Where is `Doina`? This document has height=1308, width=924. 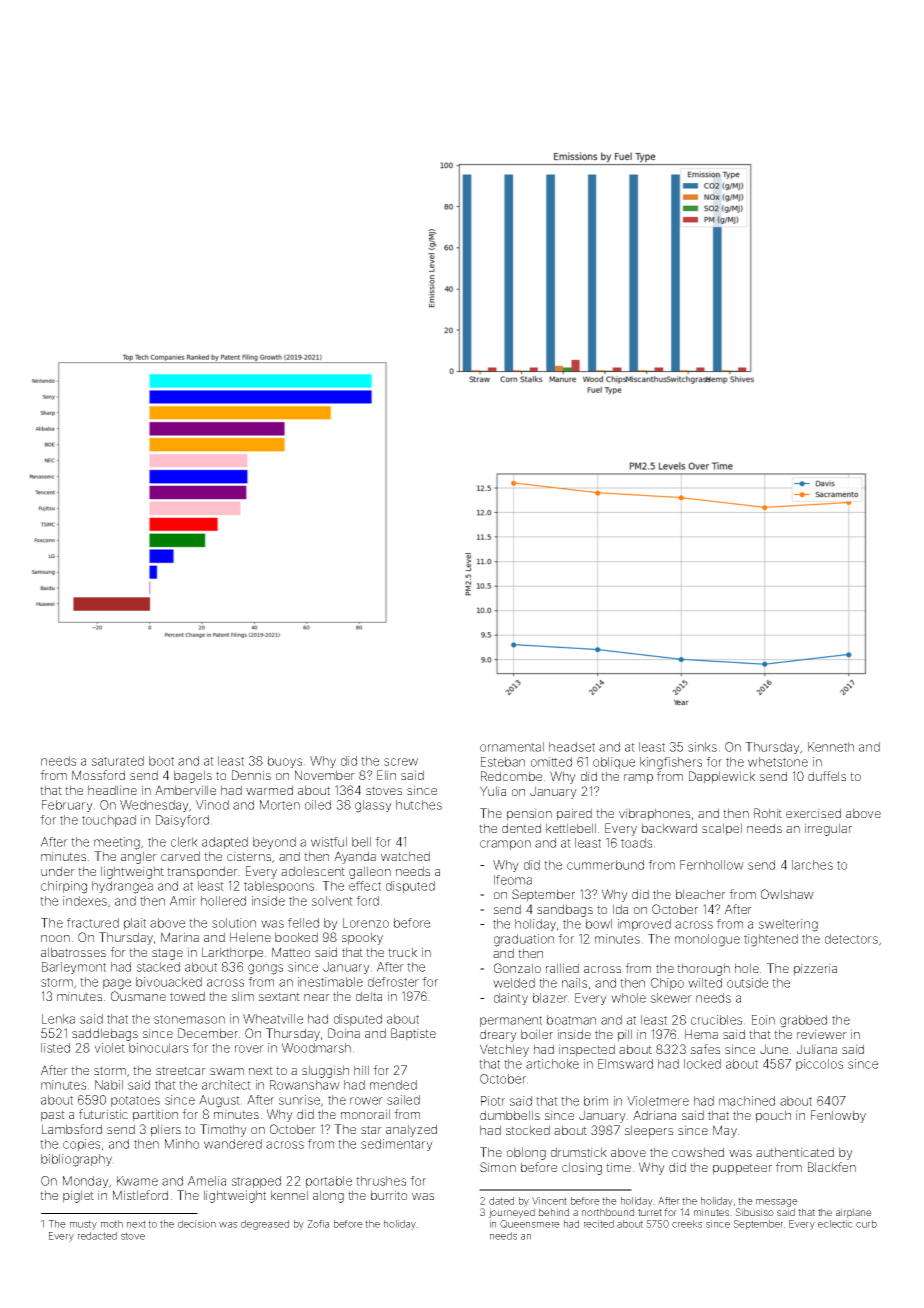
Doina is located at coordinates (344, 1033).
